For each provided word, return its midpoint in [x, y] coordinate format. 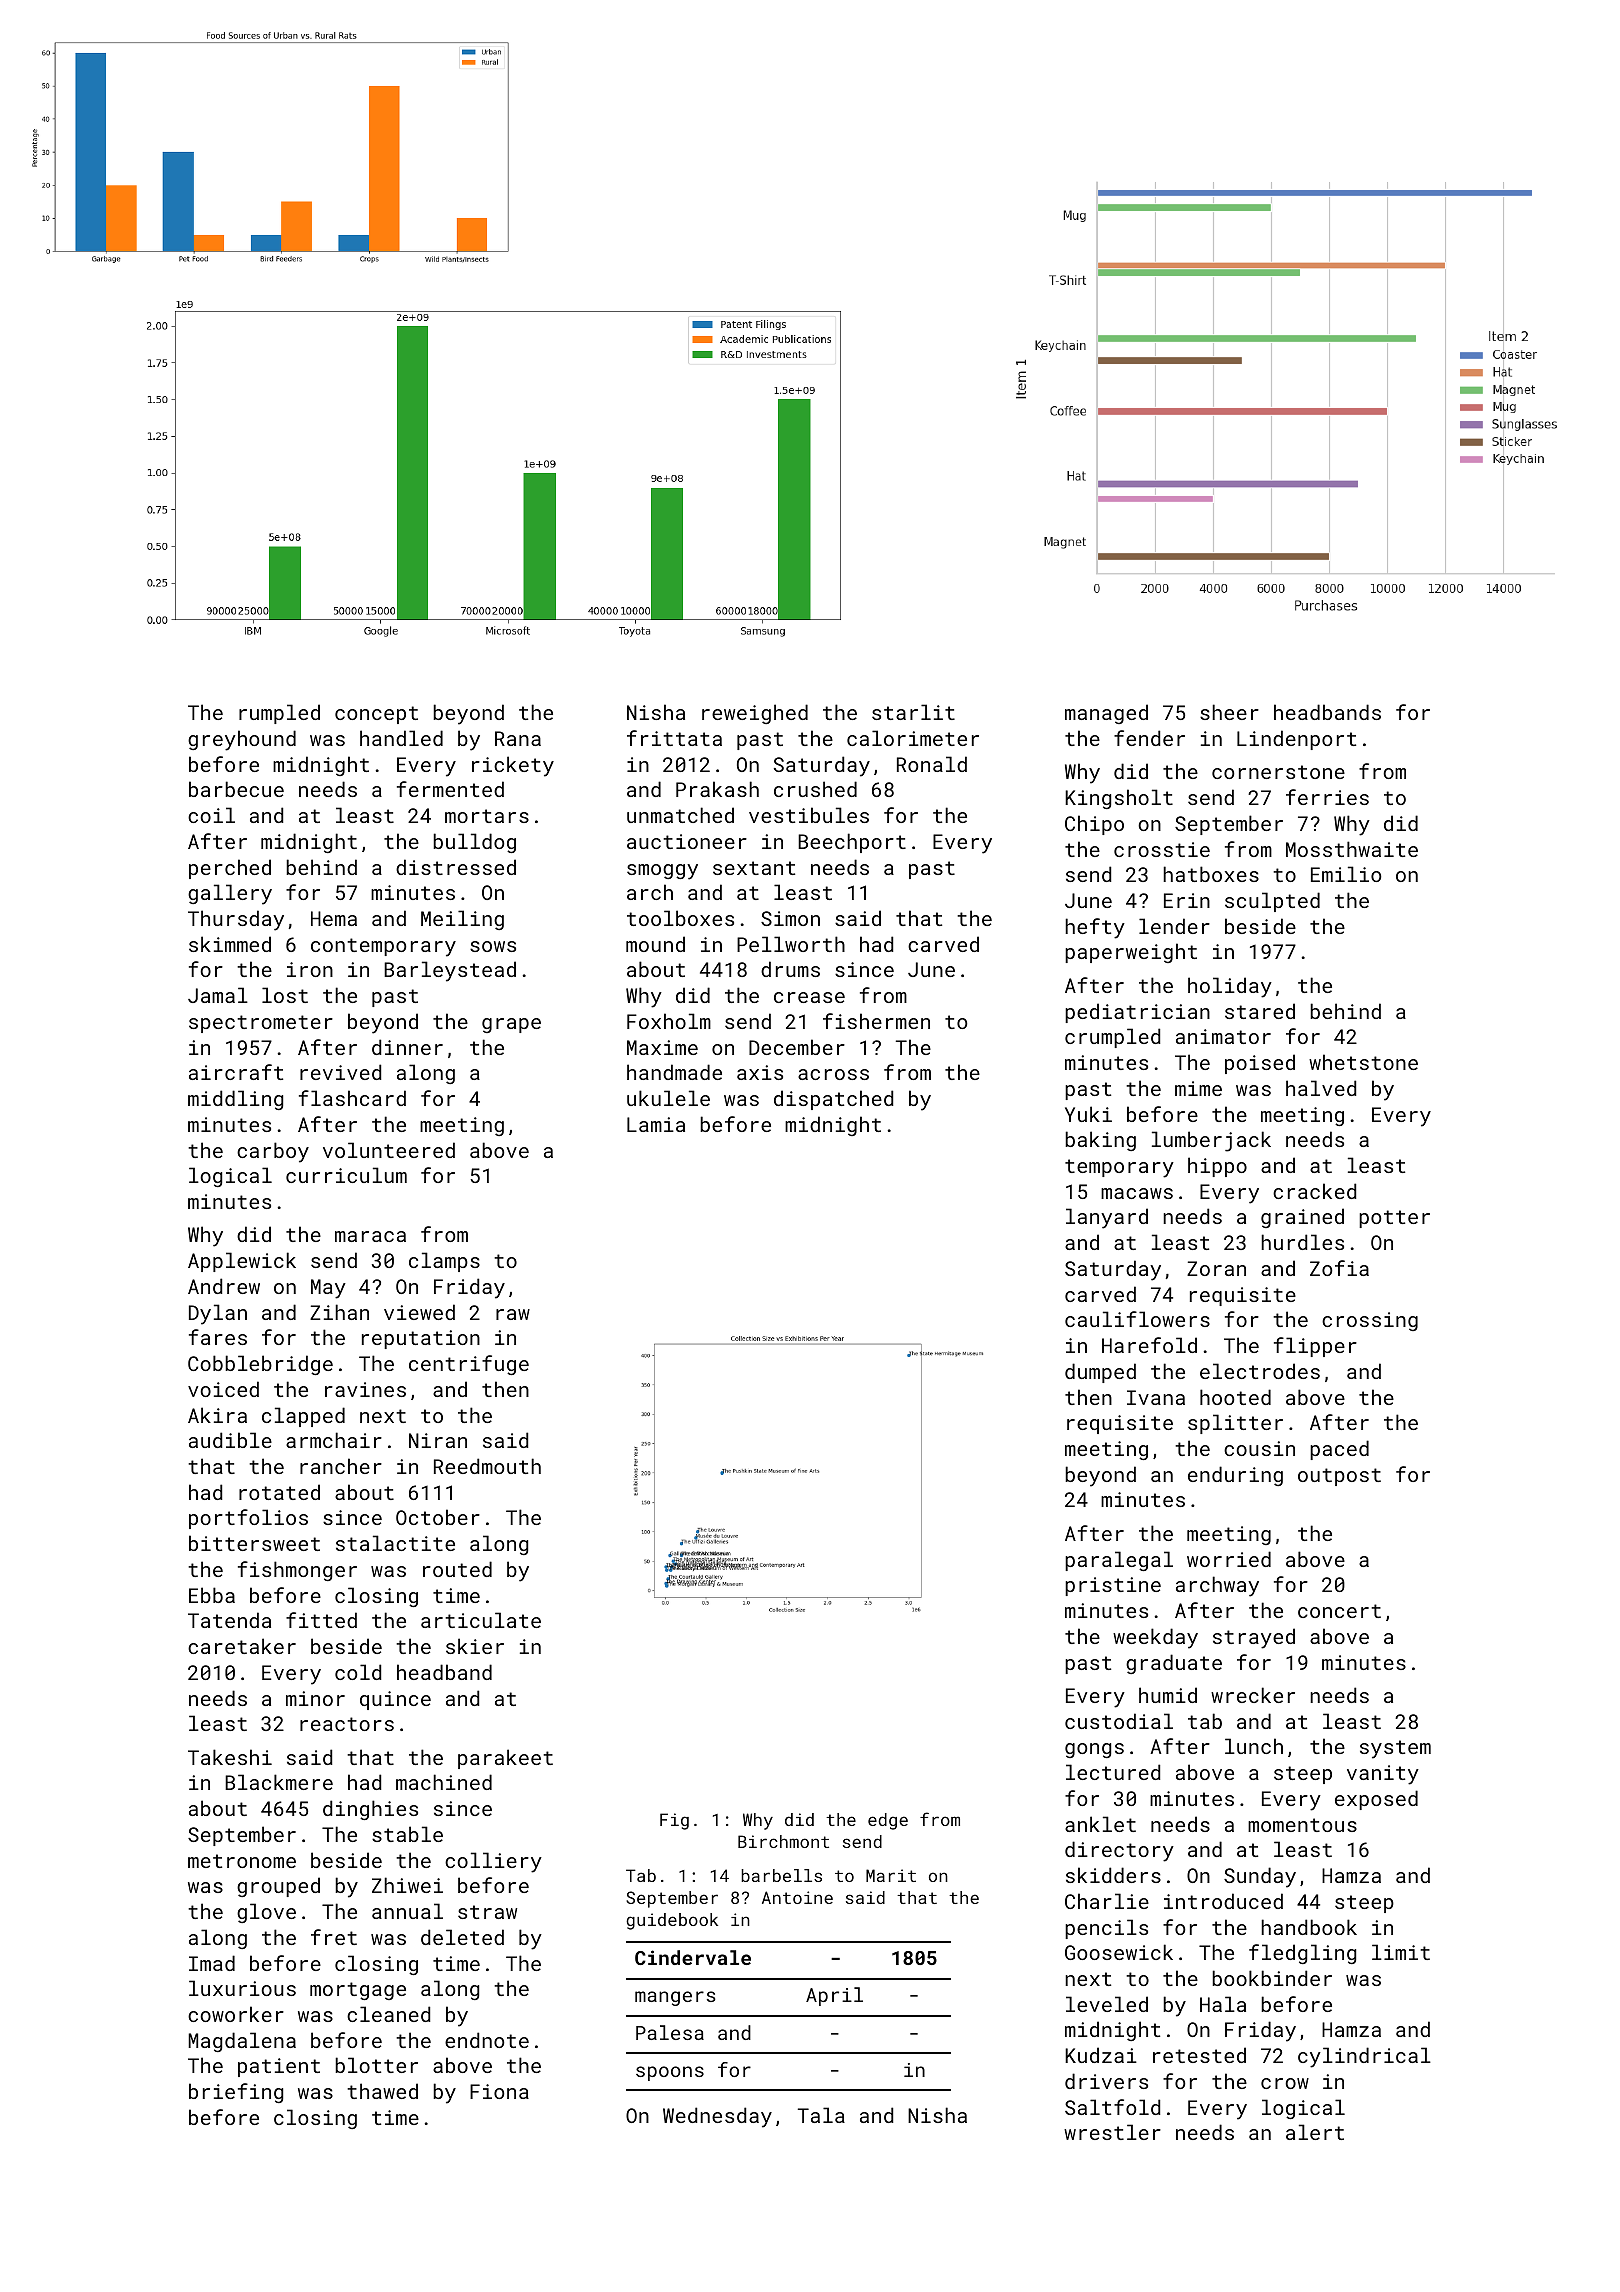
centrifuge [469, 1365]
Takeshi [230, 1757]
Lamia [656, 1124]
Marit [891, 1875]
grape [511, 1025]
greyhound [242, 740]
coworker [236, 2014]
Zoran [1216, 1268]
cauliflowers [1137, 1319]
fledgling [1302, 1954]
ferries [1327, 797]
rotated [279, 1492]
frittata [674, 738]
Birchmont [783, 1841]
